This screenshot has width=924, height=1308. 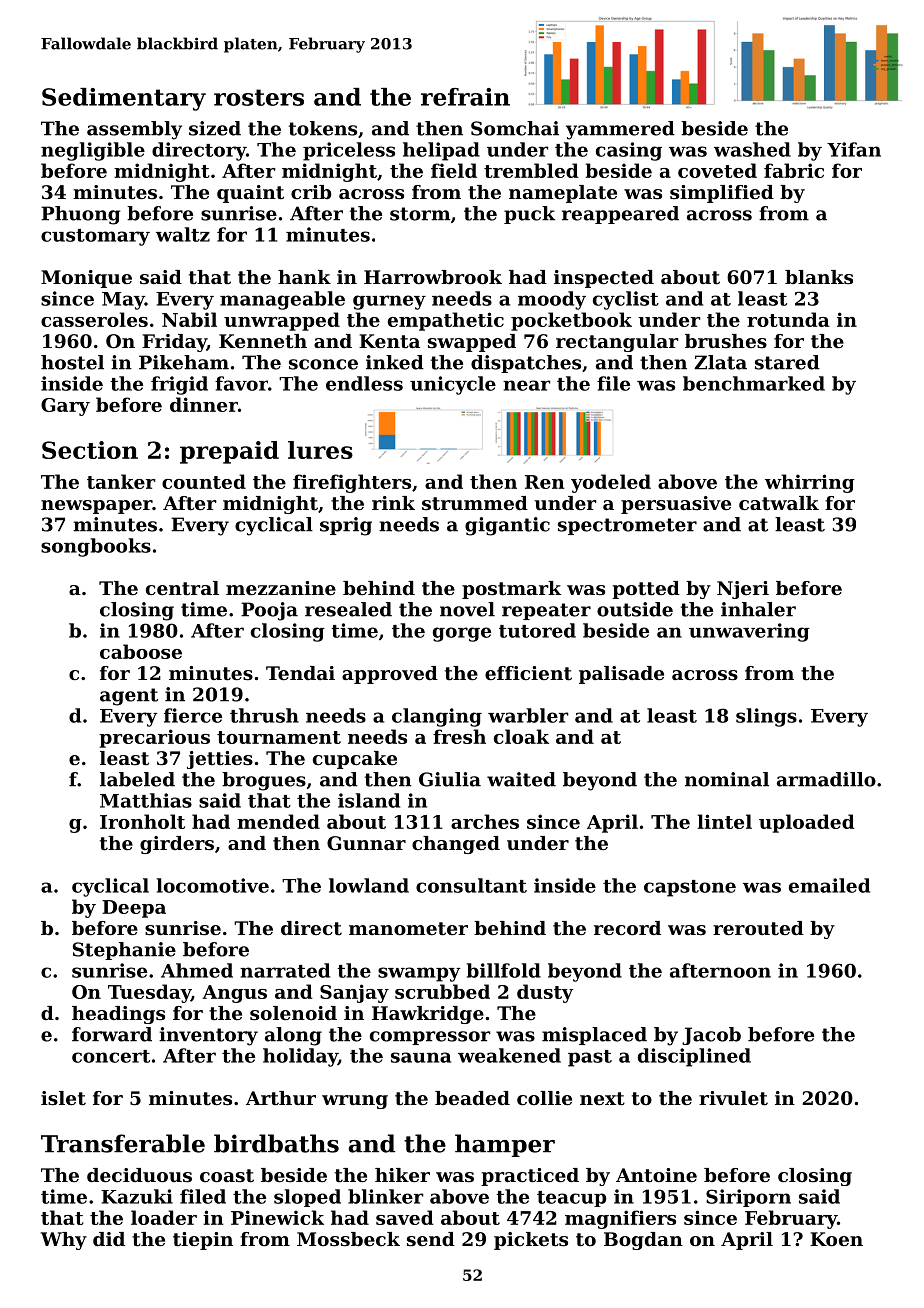 I want to click on refrain, so click(x=465, y=97).
